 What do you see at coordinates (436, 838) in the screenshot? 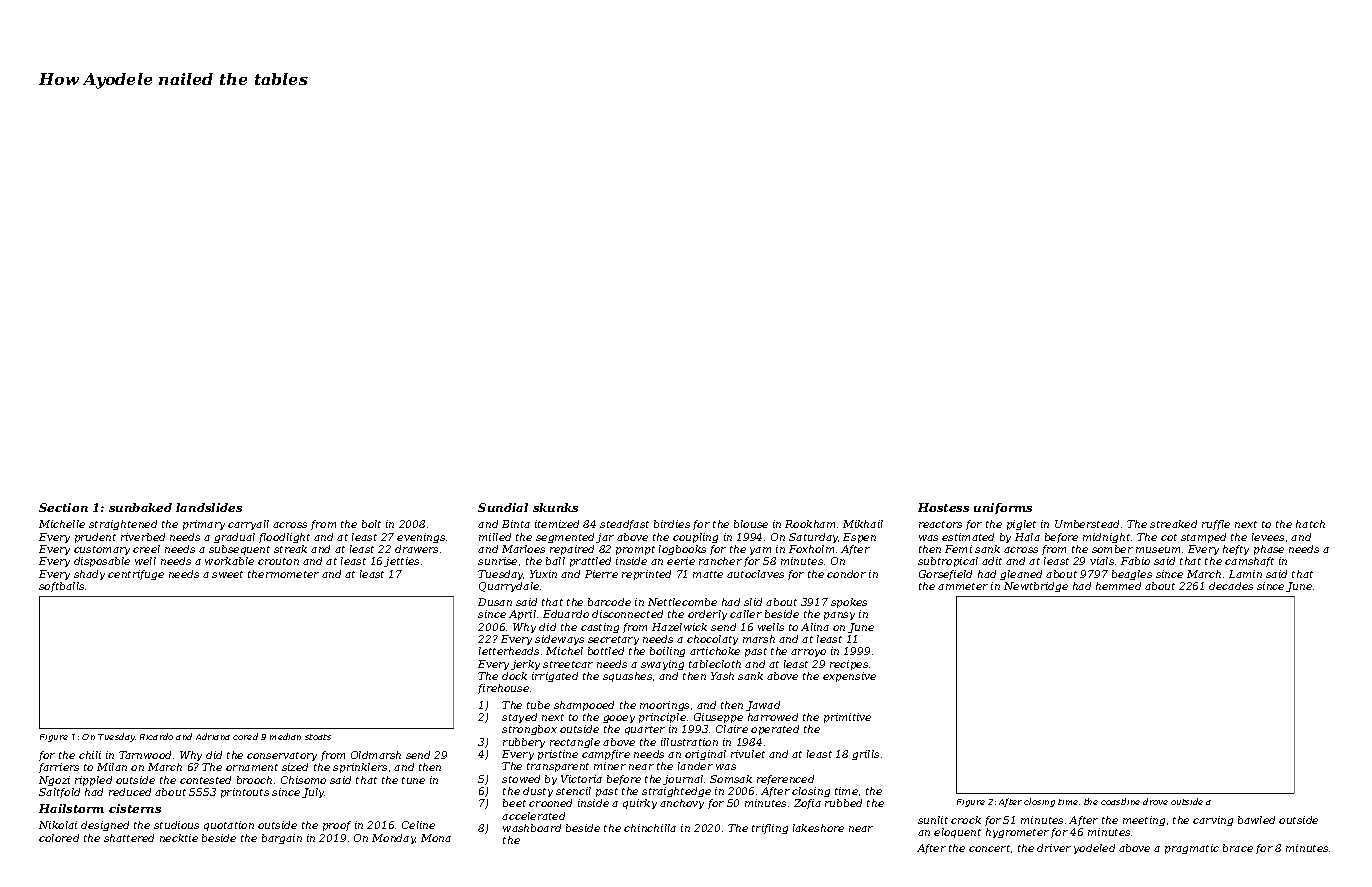
I see `Mona` at bounding box center [436, 838].
